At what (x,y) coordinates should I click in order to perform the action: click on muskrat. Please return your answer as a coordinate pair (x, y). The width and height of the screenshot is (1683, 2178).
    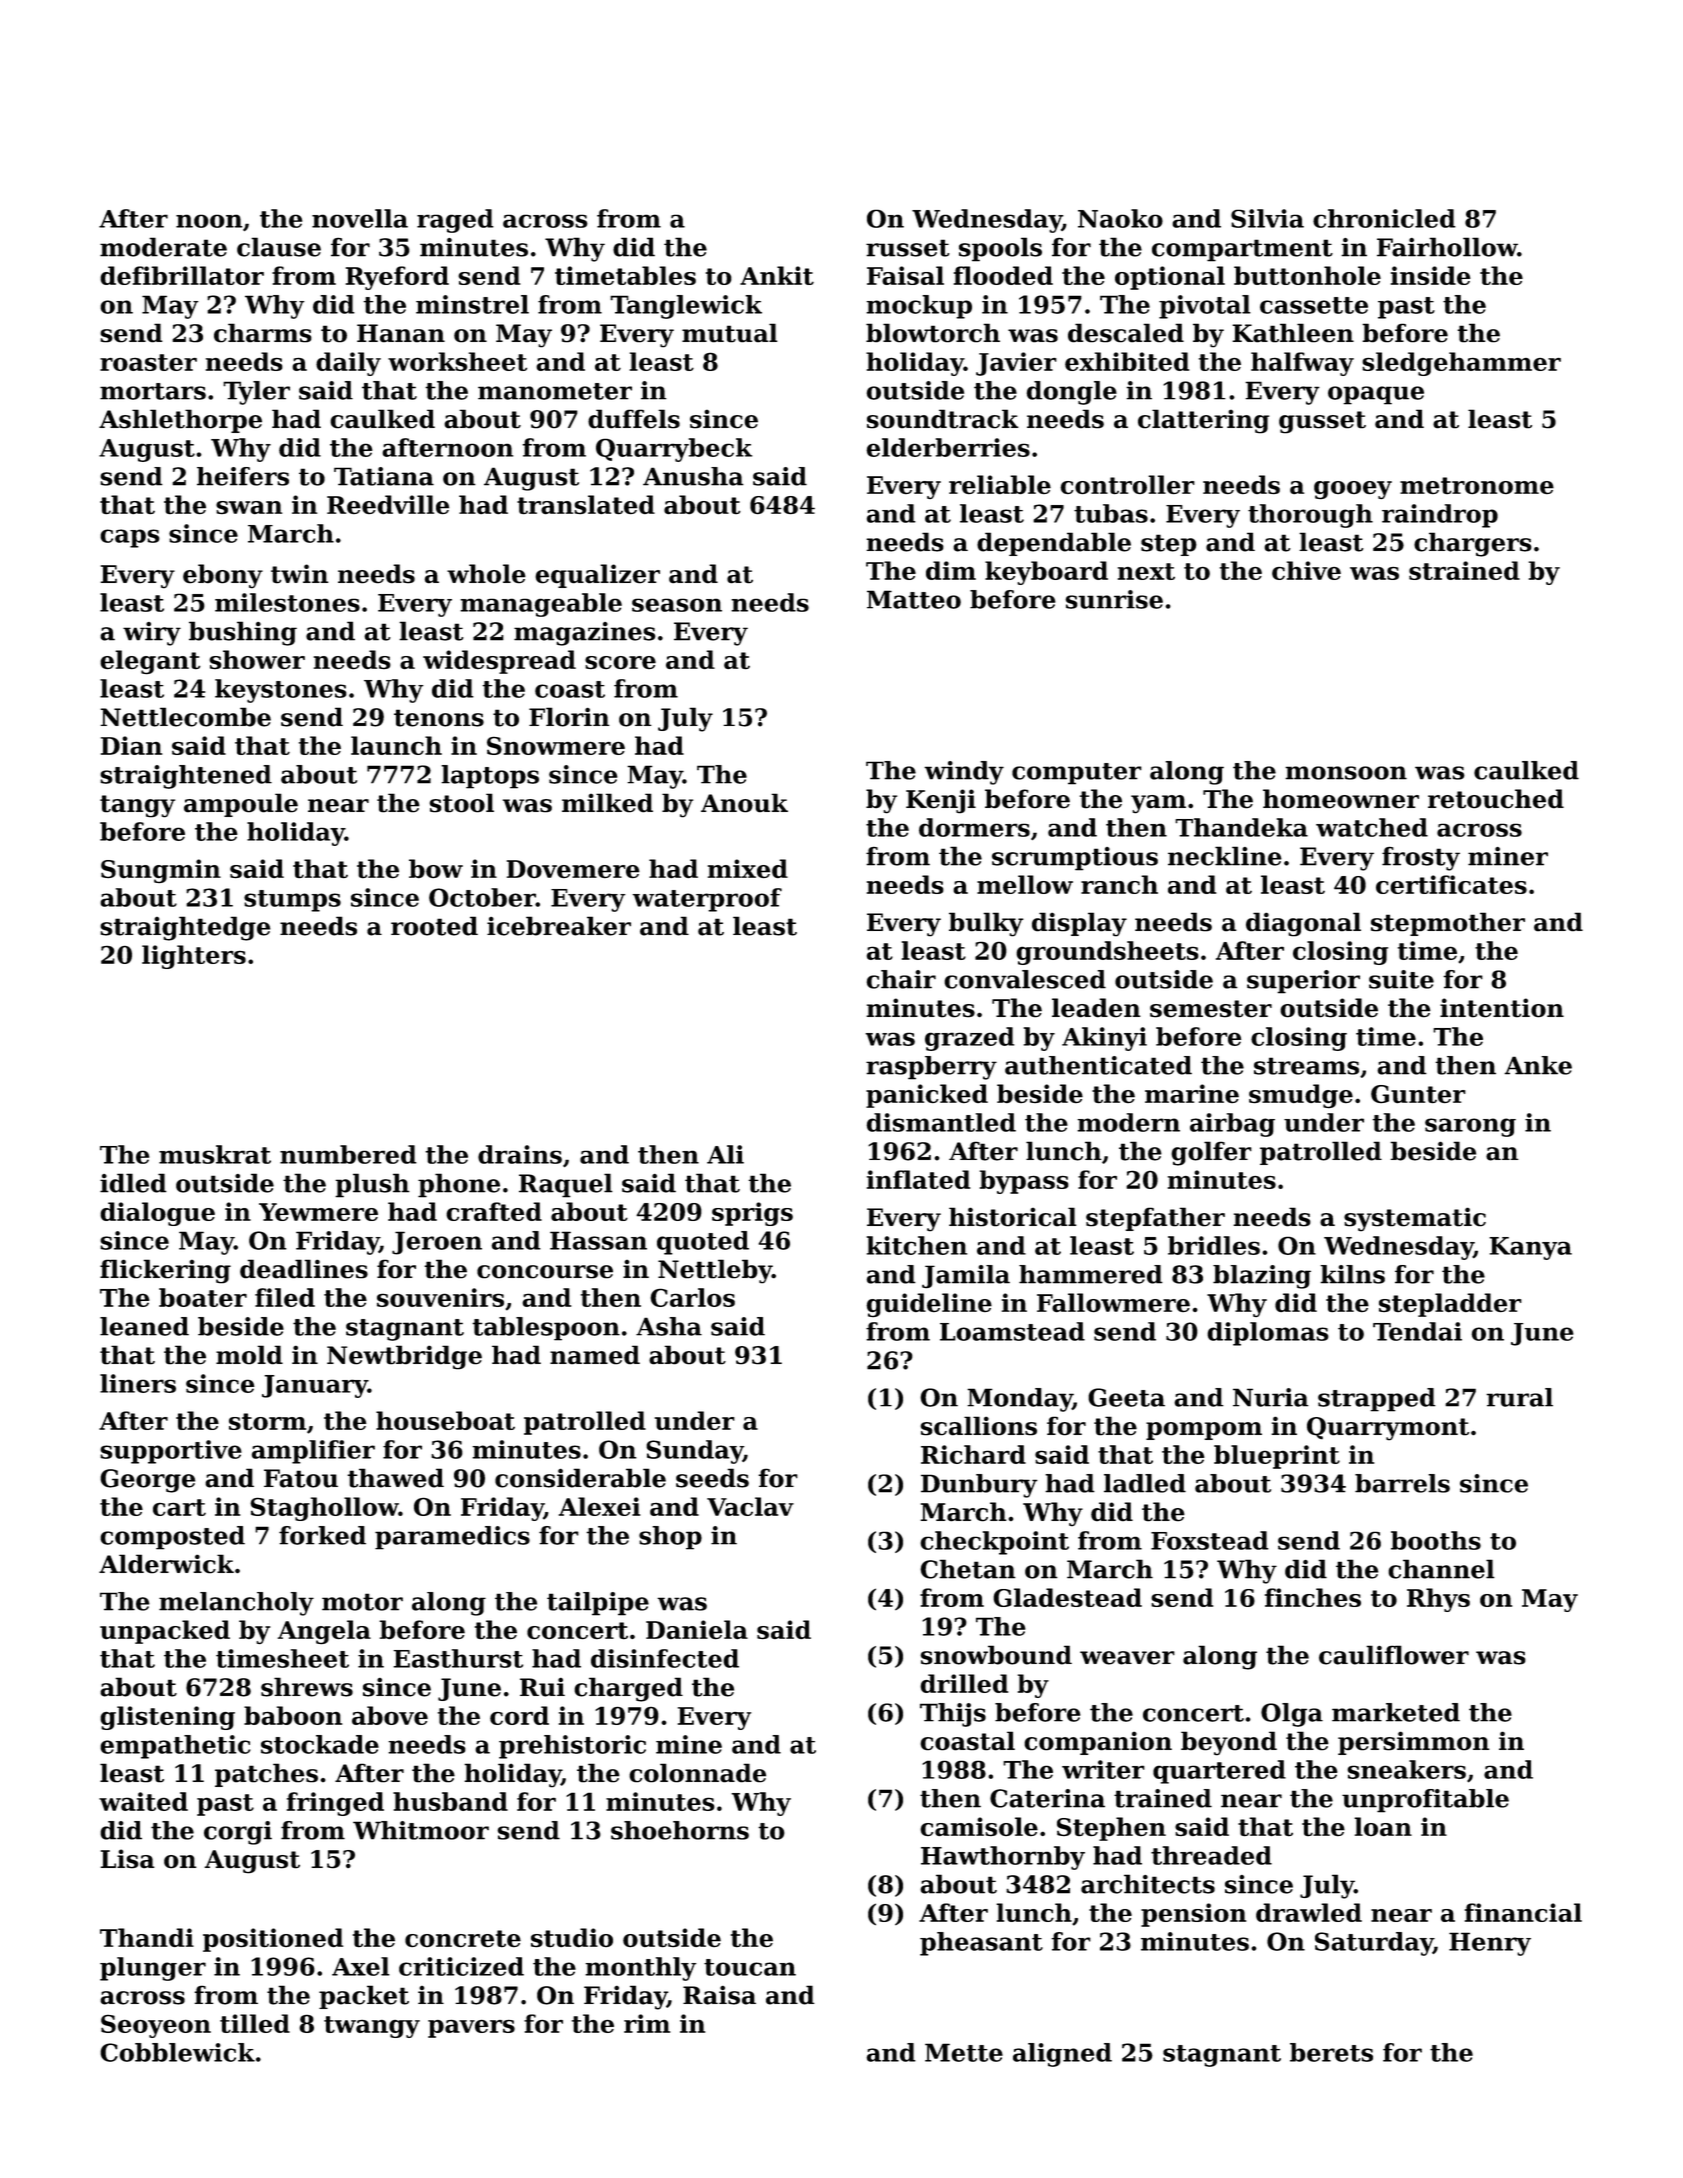
    Looking at the image, I should click on (215, 1154).
